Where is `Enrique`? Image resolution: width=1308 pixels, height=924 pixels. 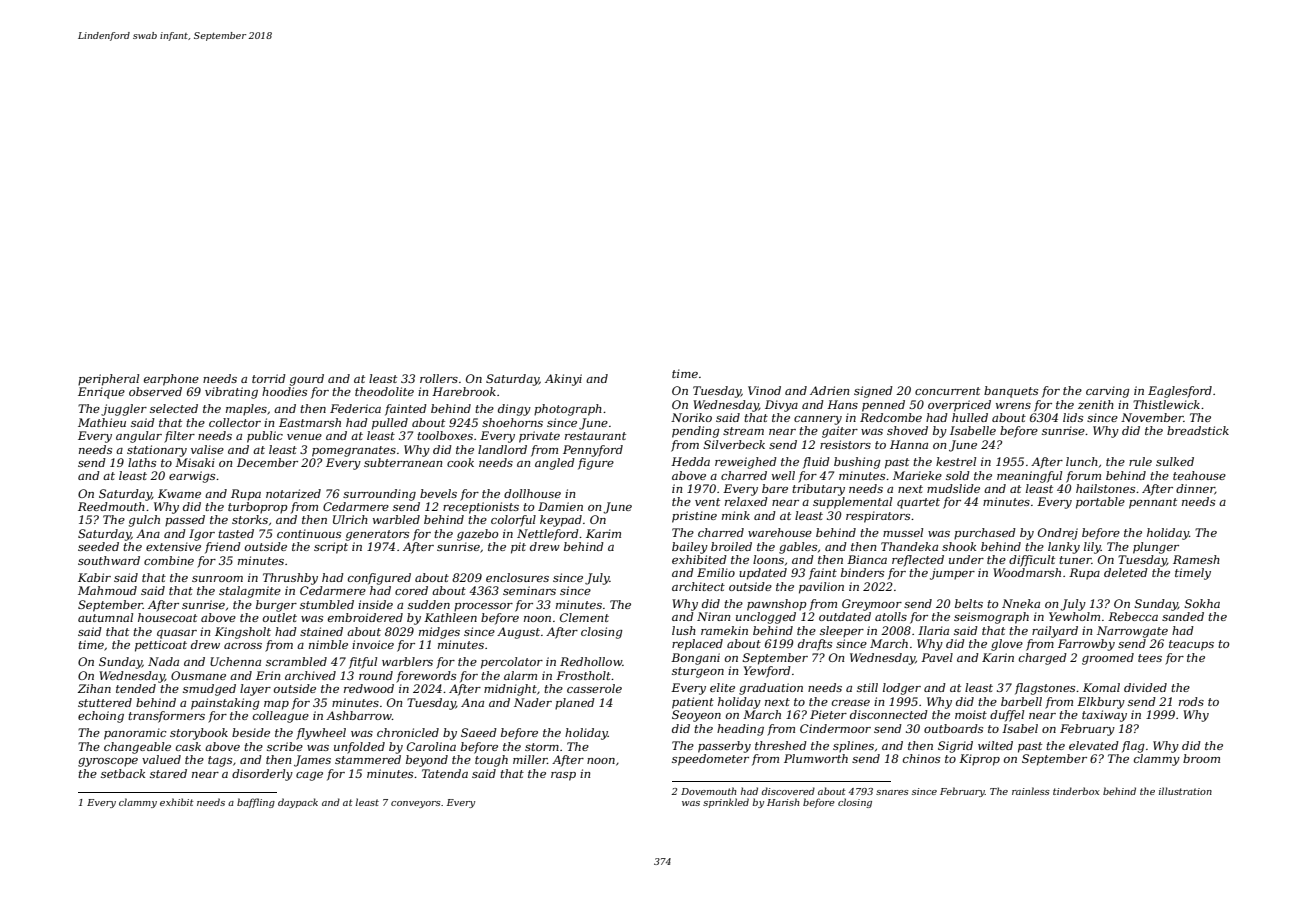
Enrique is located at coordinates (101, 393).
